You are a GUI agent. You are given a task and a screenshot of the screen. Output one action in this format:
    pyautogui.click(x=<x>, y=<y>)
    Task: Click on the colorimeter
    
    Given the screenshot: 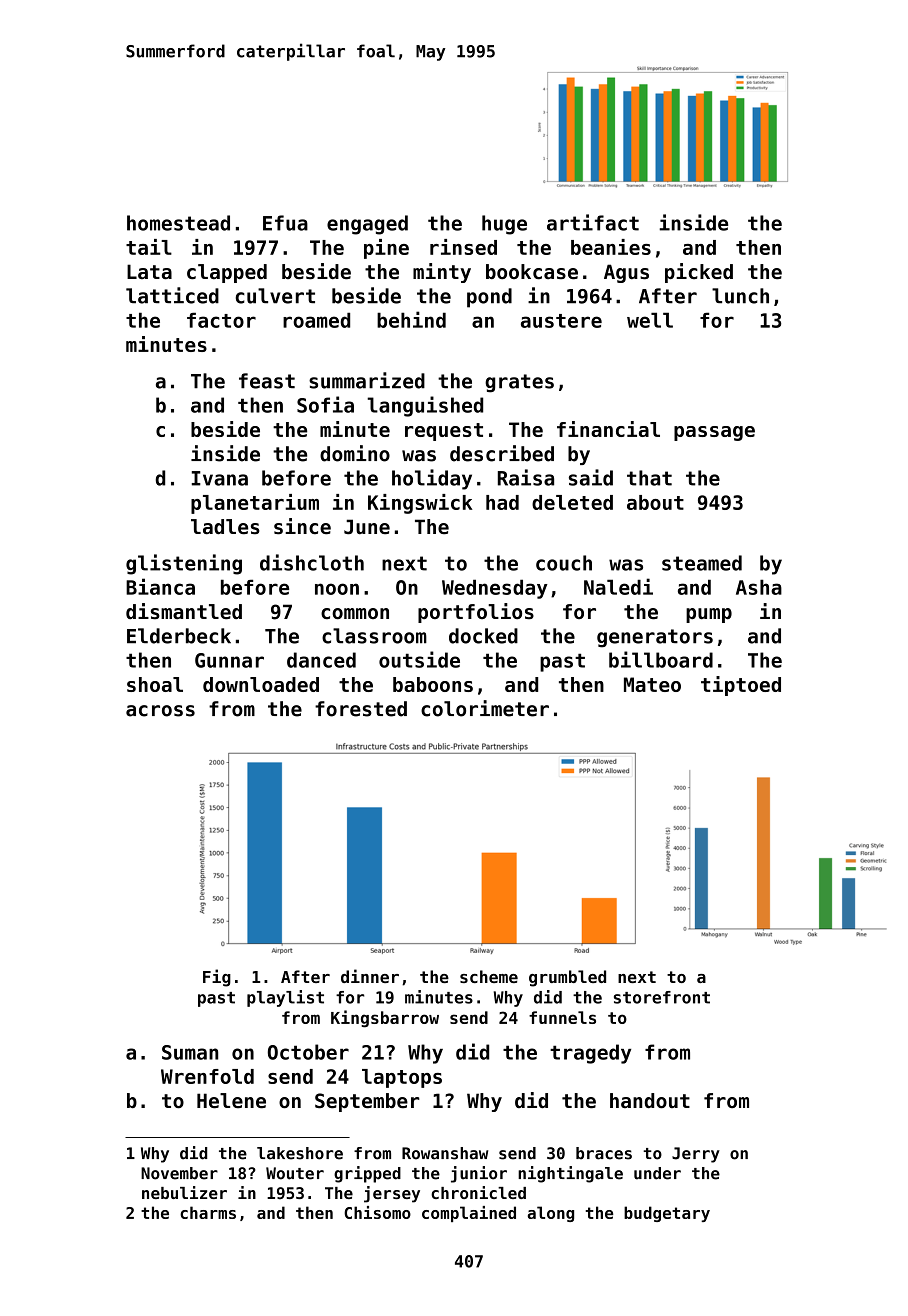 What is the action you would take?
    pyautogui.click(x=485, y=708)
